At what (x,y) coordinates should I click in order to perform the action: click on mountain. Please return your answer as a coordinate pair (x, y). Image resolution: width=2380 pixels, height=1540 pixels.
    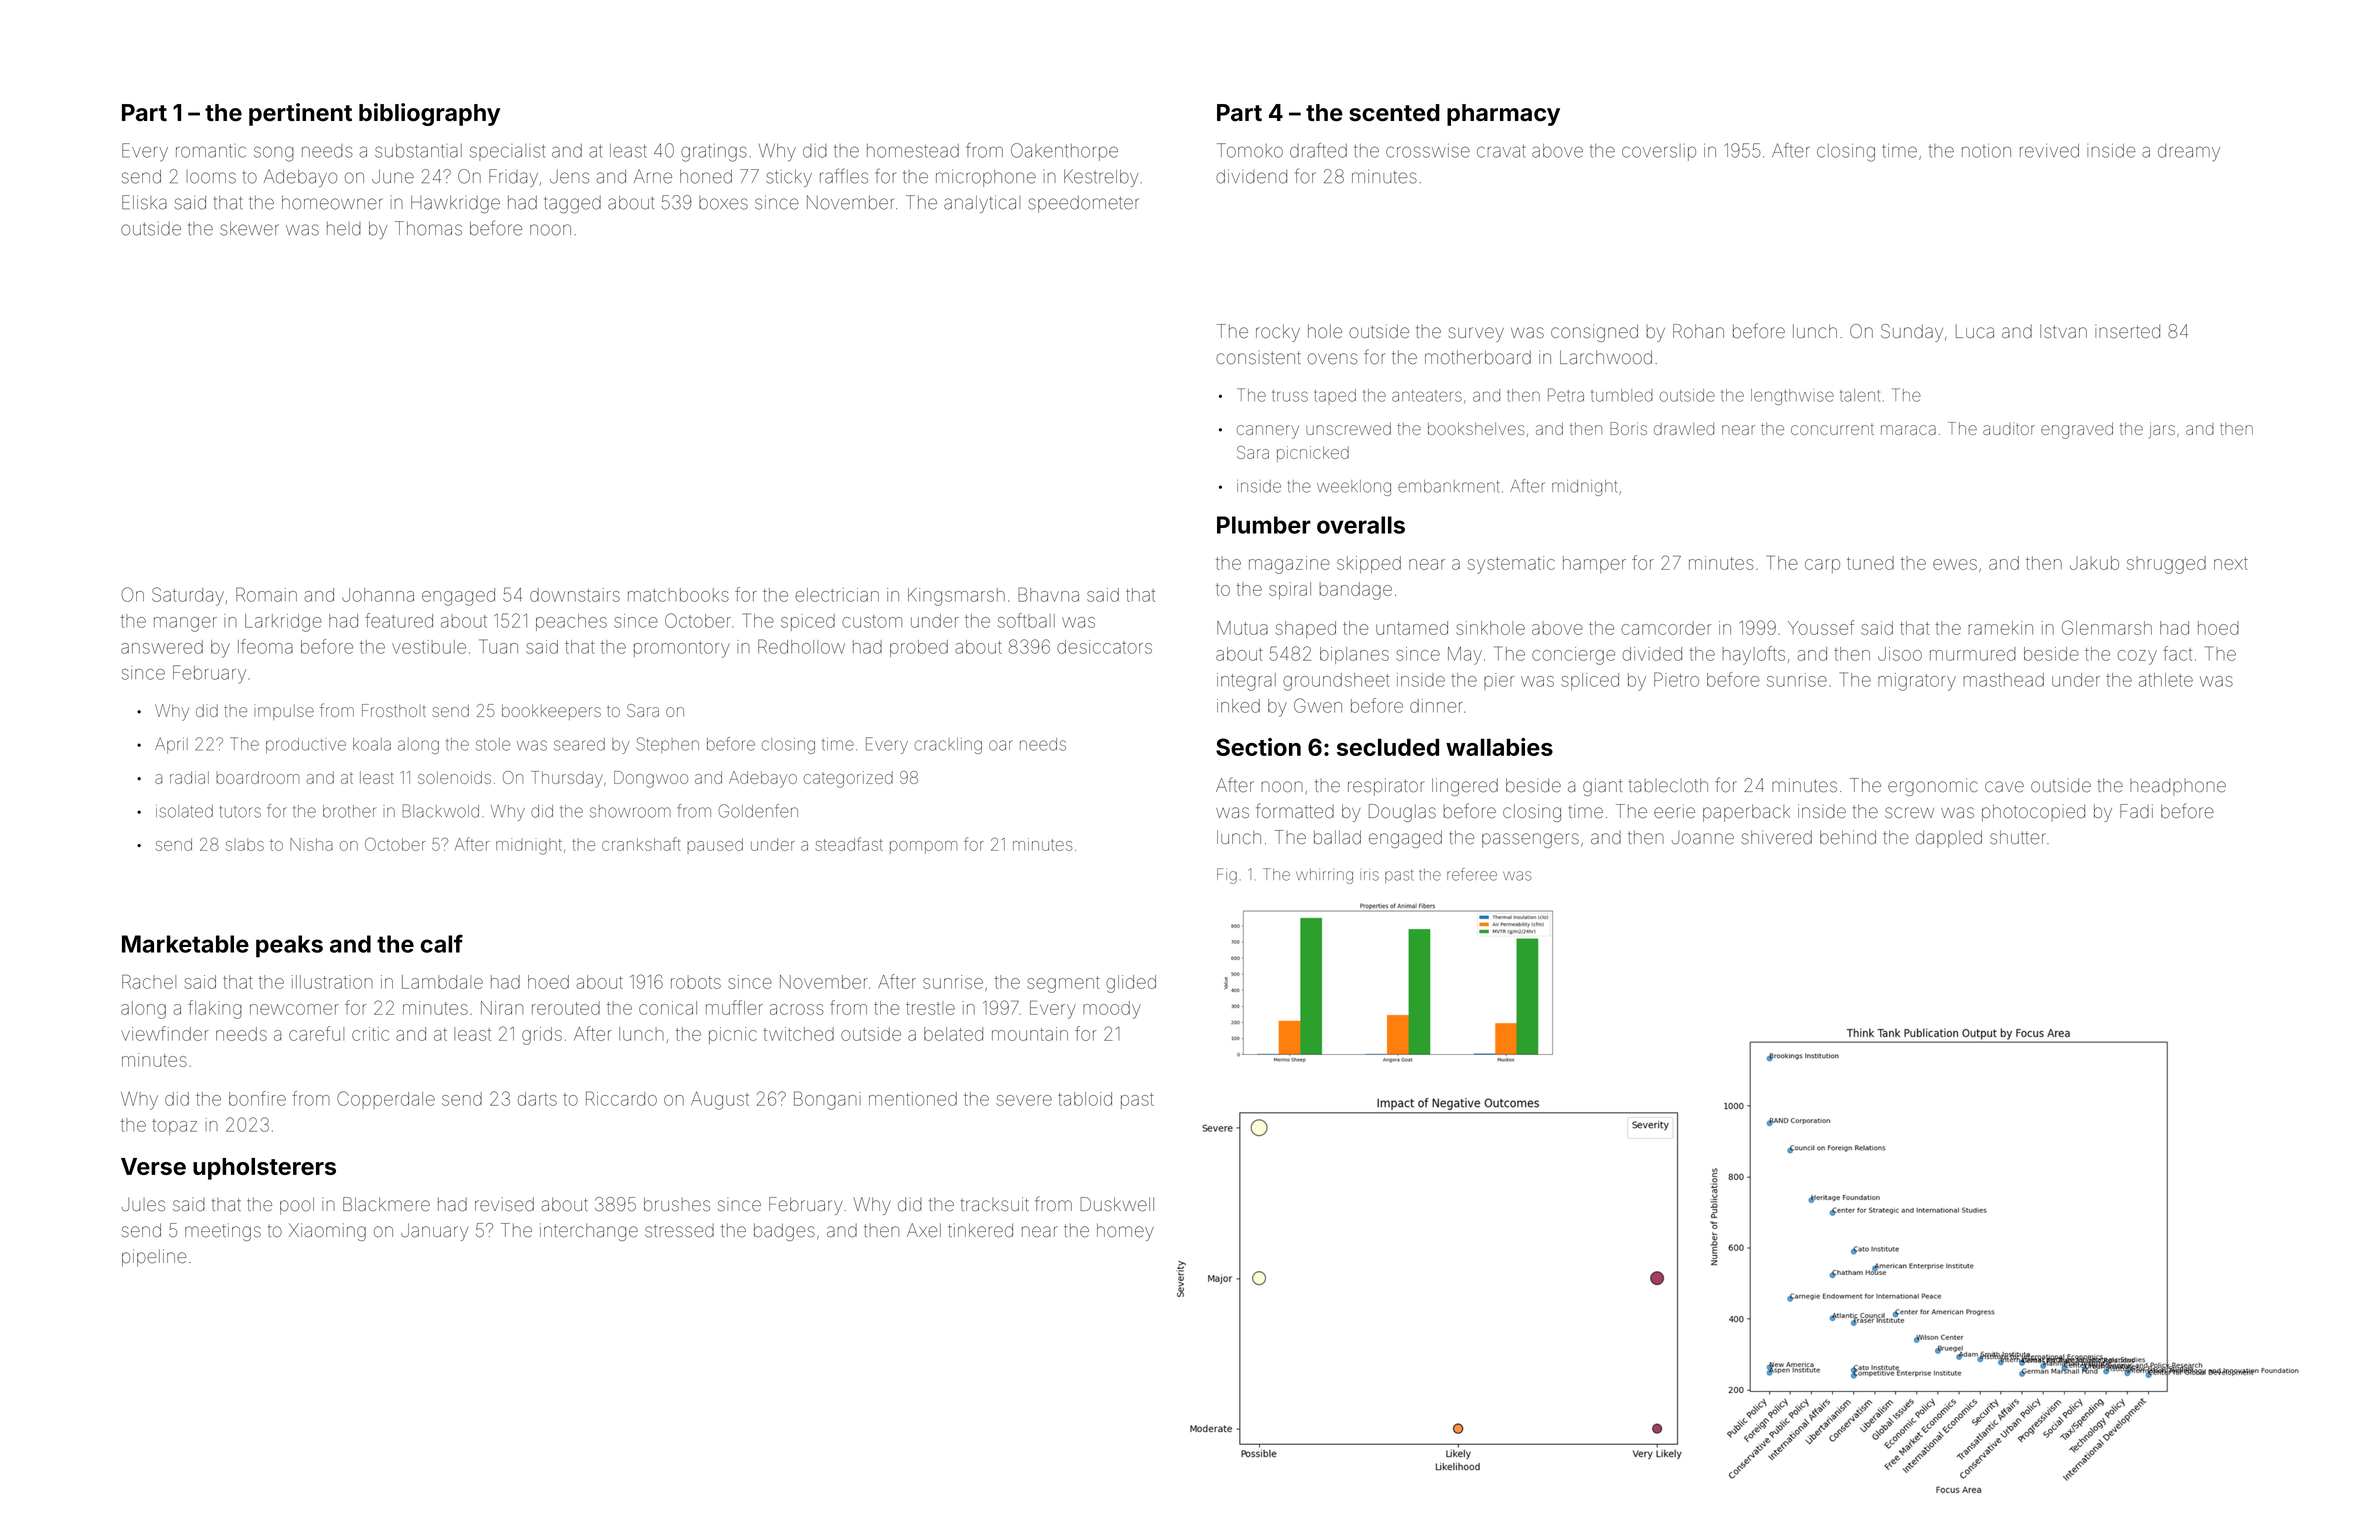
    Looking at the image, I should click on (1030, 1034).
